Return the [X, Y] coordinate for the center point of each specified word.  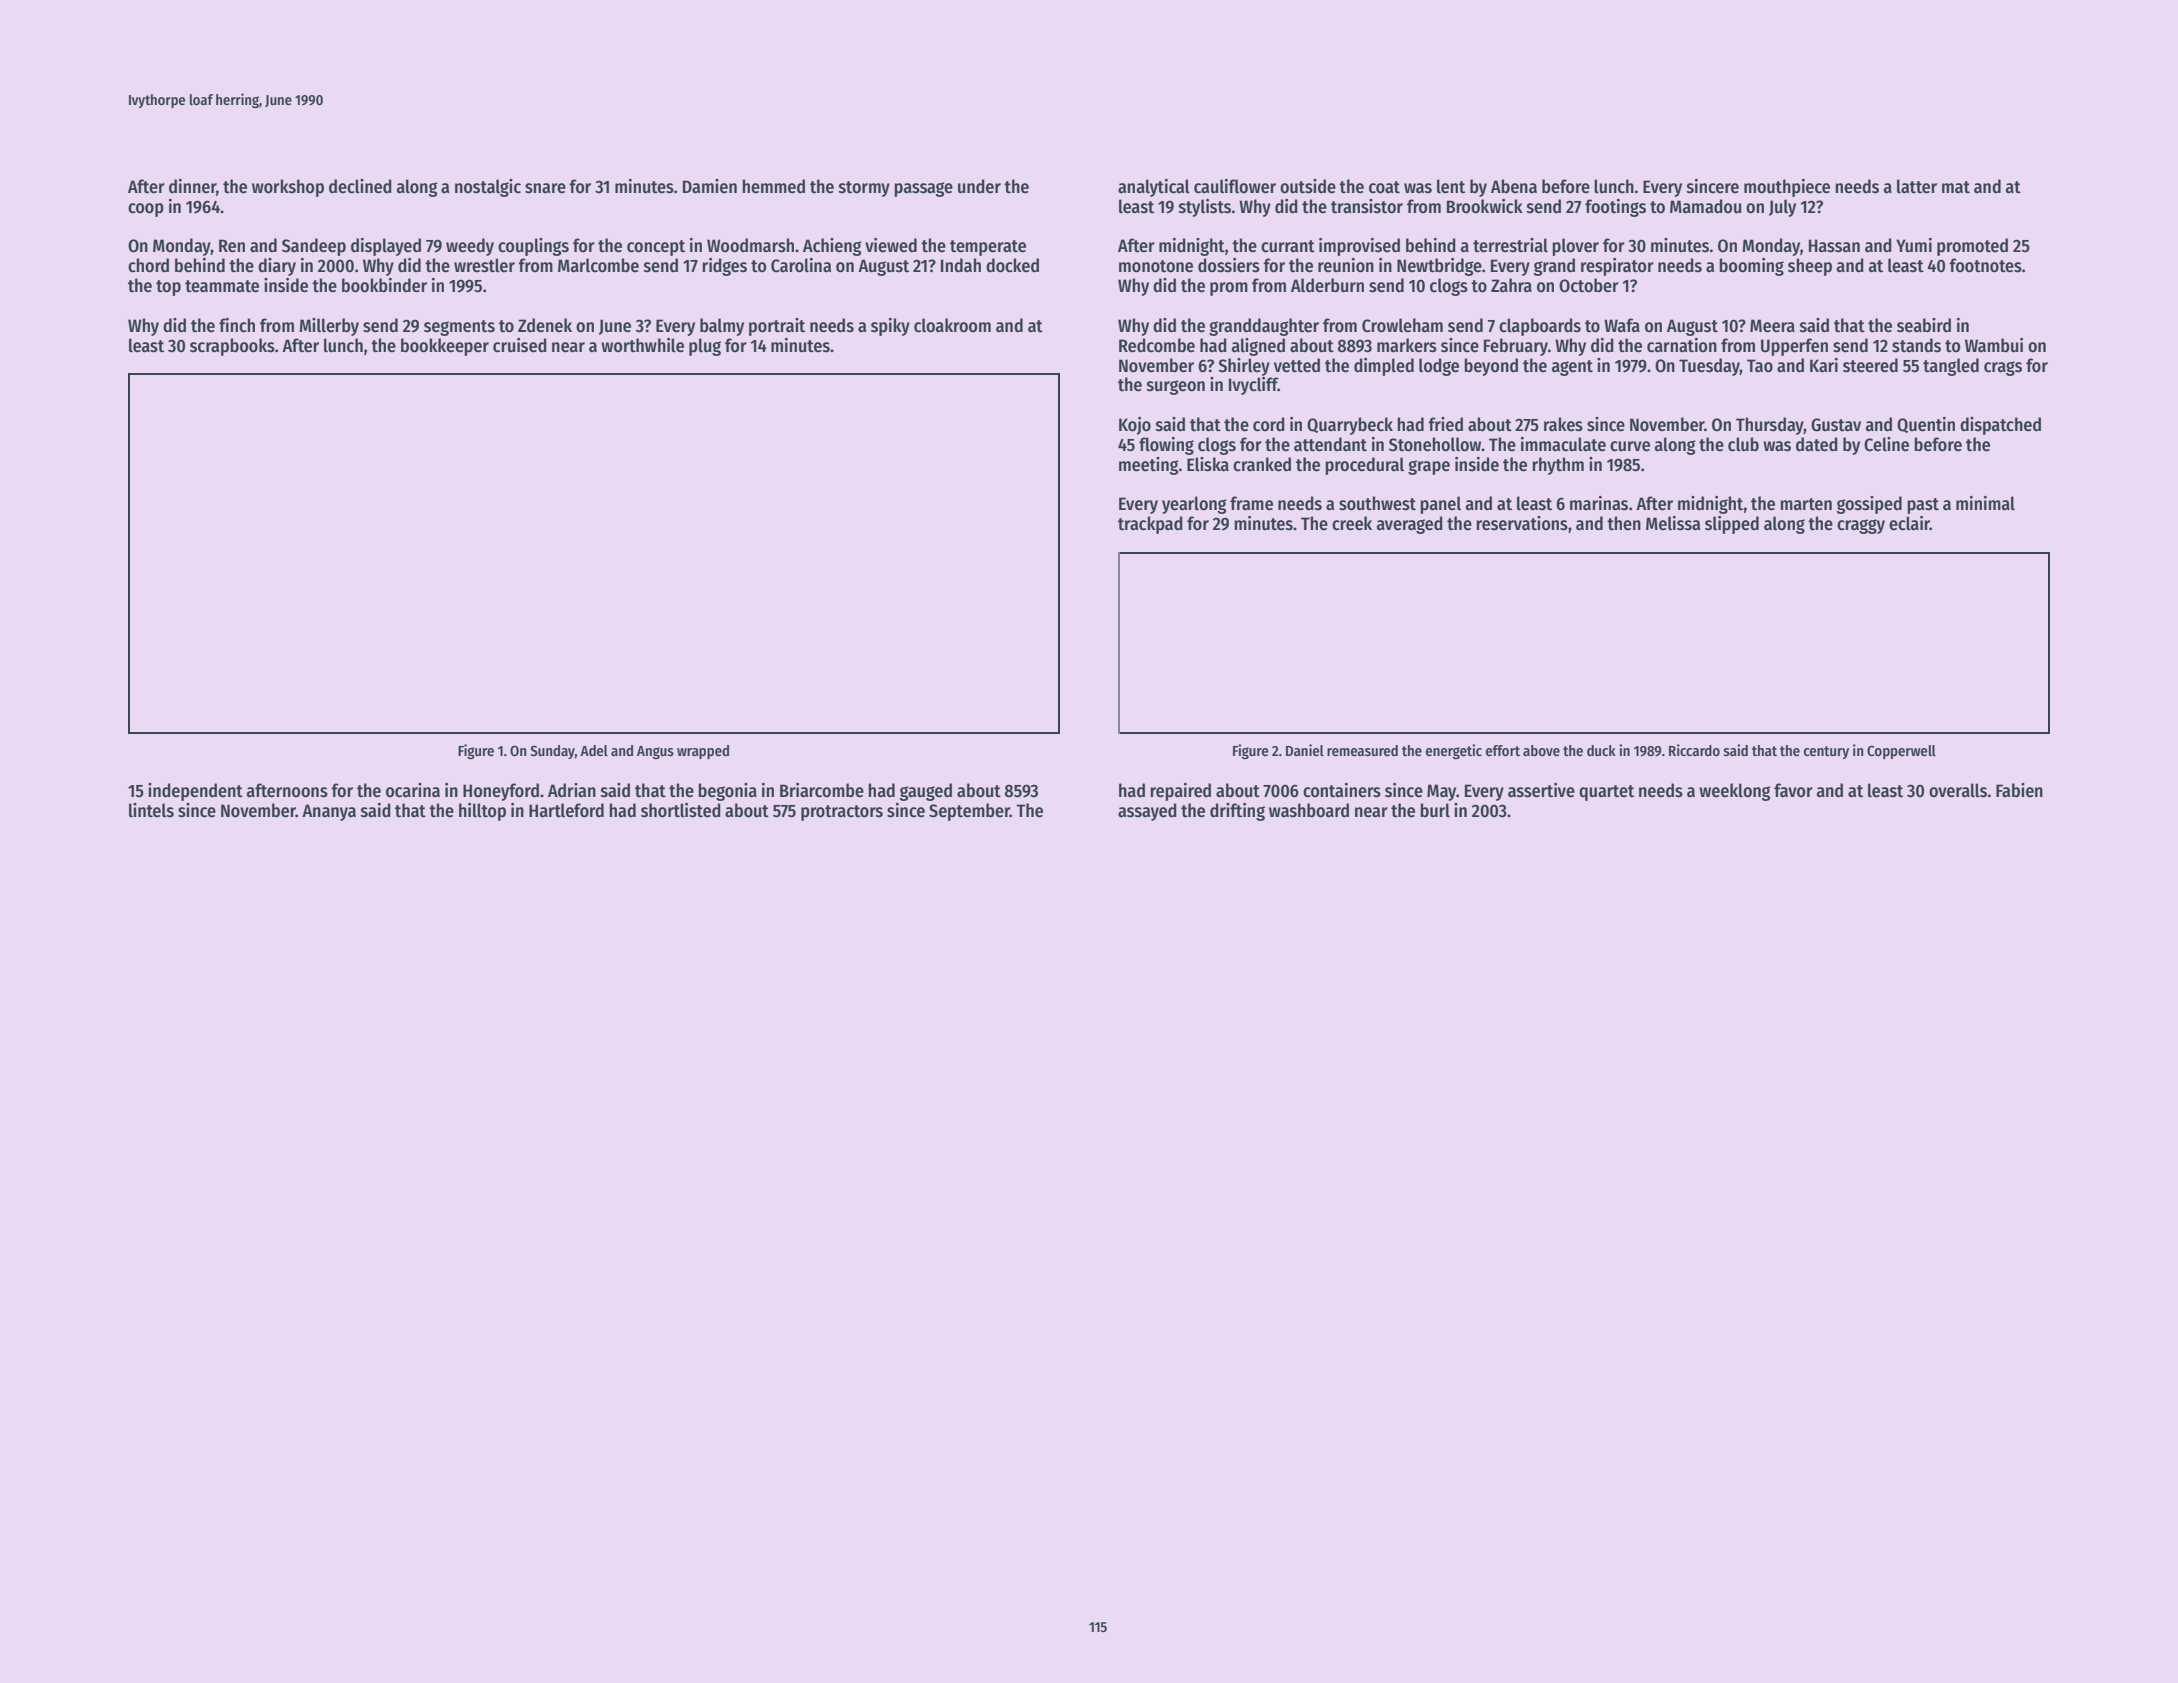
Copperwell [1901, 752]
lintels [151, 810]
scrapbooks [232, 347]
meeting [1149, 466]
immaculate [1563, 444]
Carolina [801, 265]
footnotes [1985, 265]
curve [1630, 446]
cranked [1262, 464]
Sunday [552, 752]
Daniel [1305, 750]
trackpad [1150, 525]
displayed [386, 247]
